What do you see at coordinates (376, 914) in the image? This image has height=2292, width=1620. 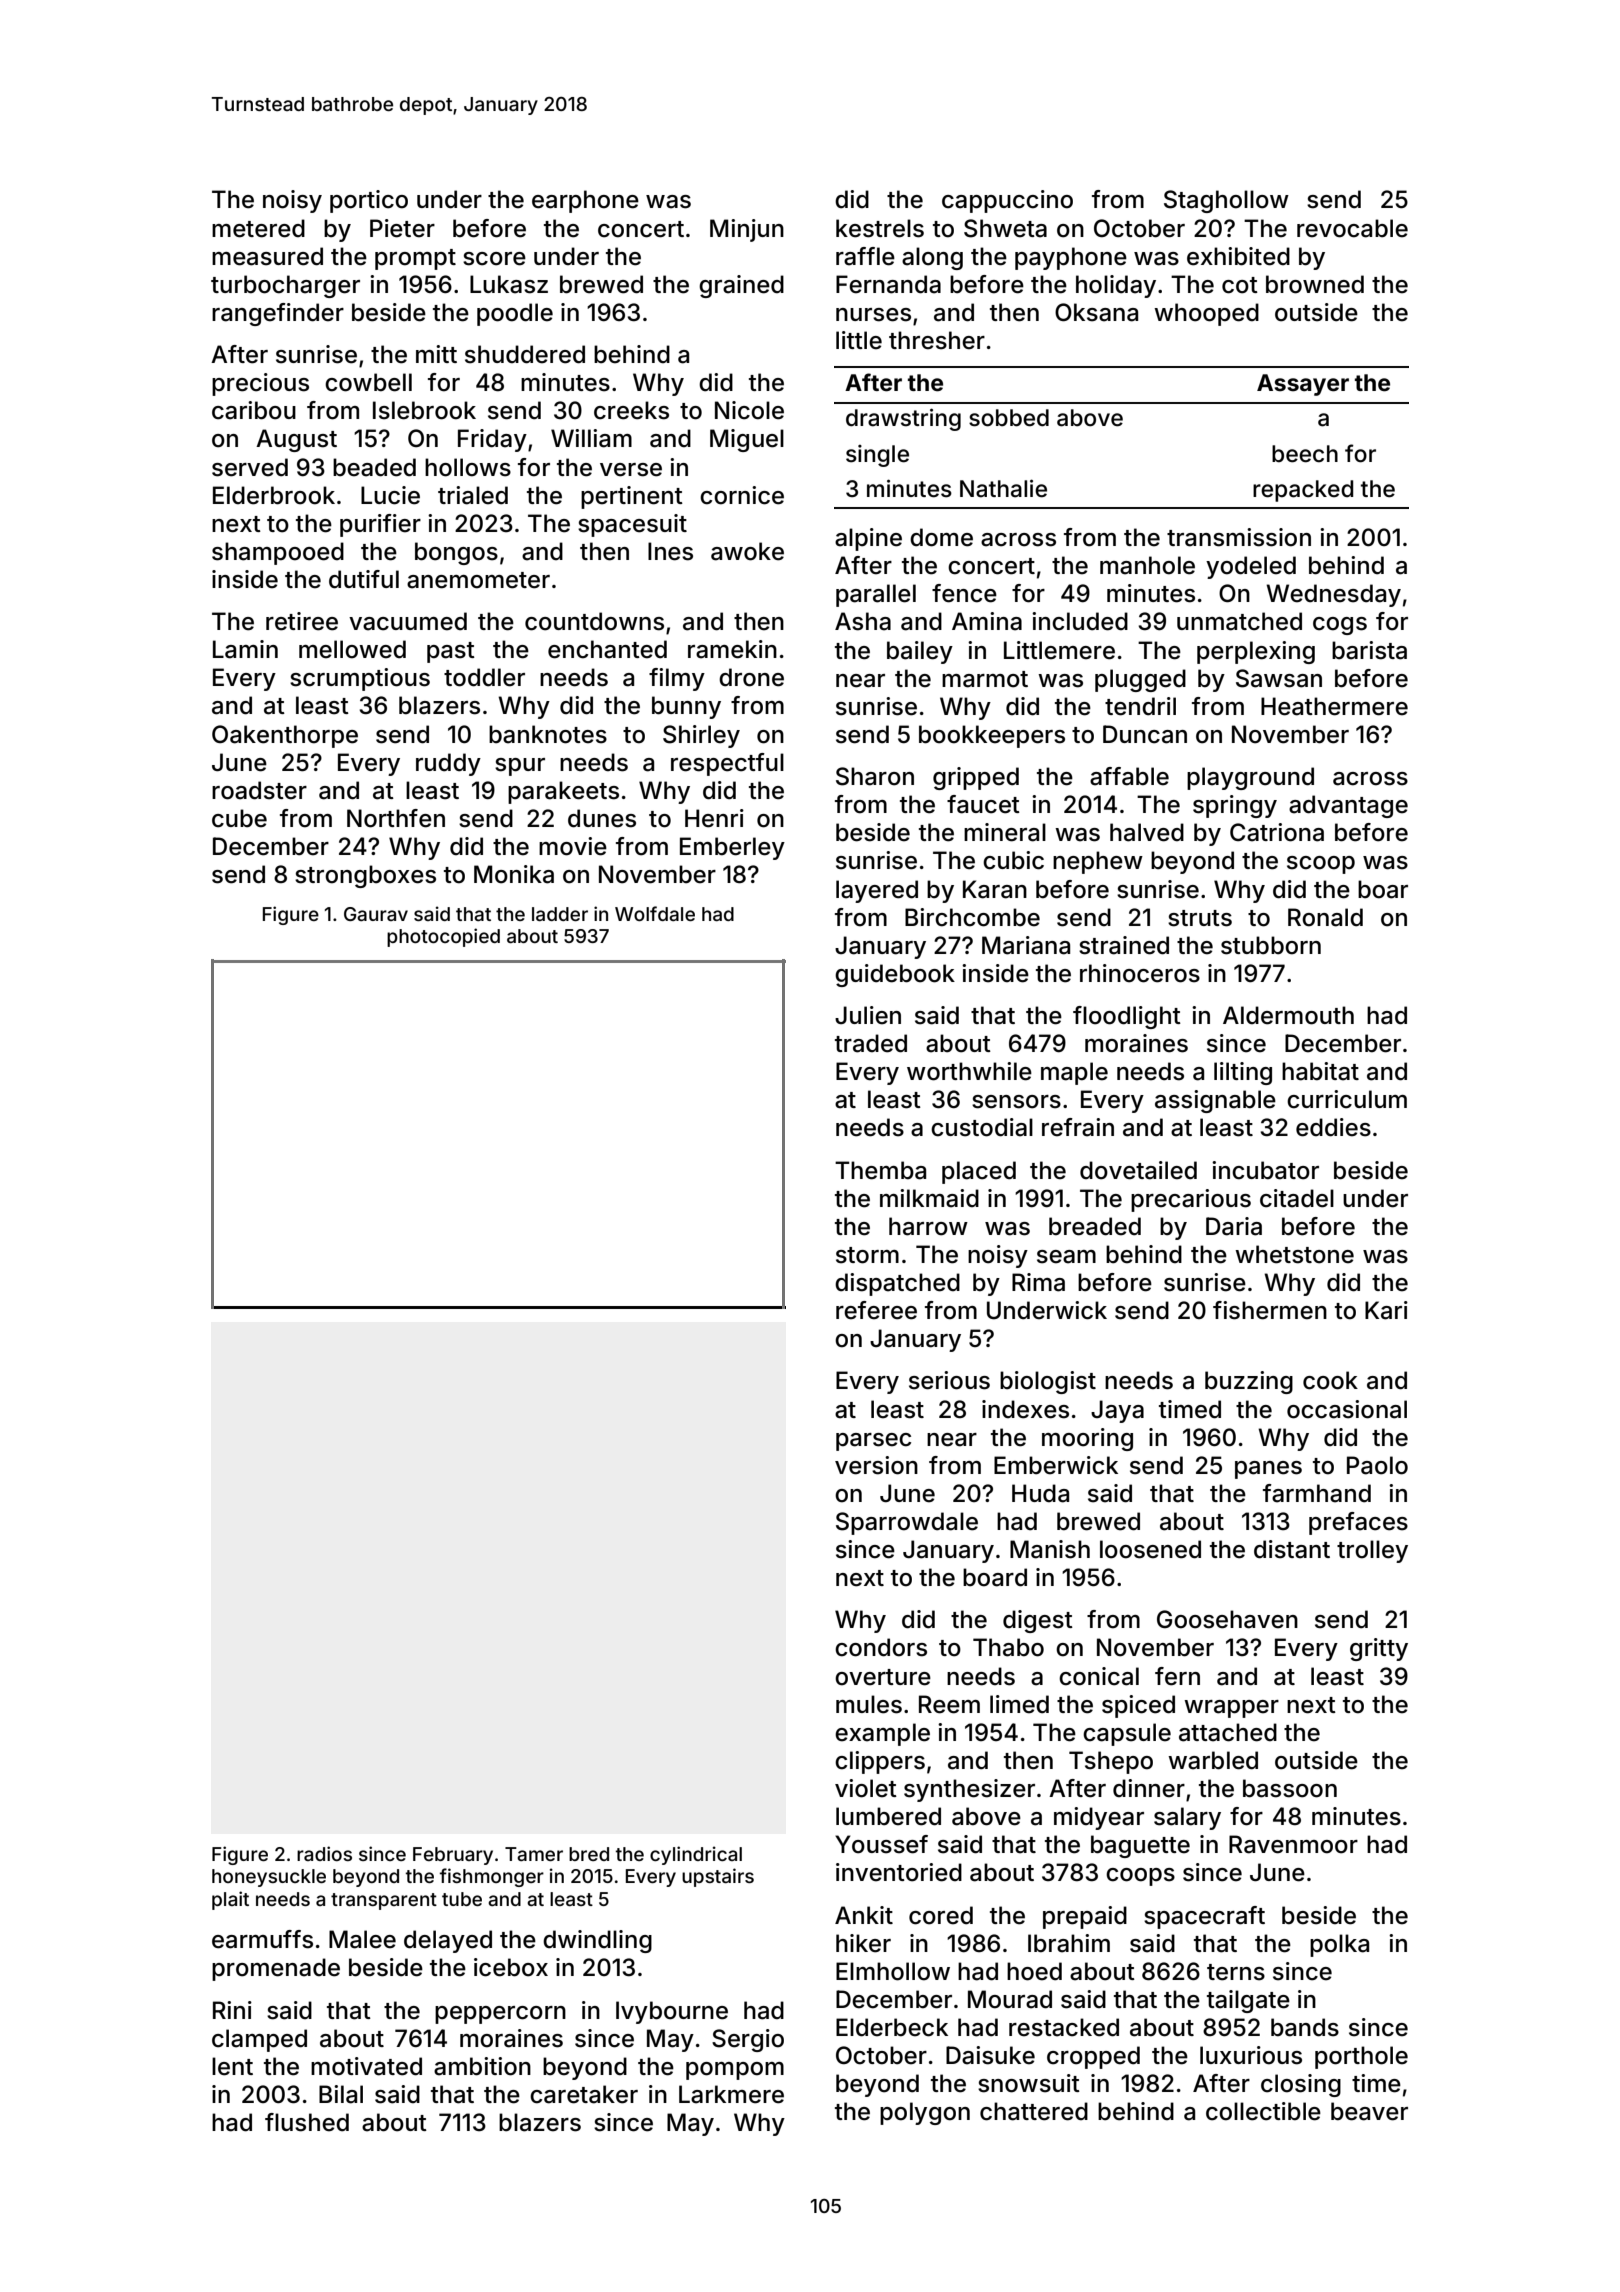 I see `Gaurav` at bounding box center [376, 914].
